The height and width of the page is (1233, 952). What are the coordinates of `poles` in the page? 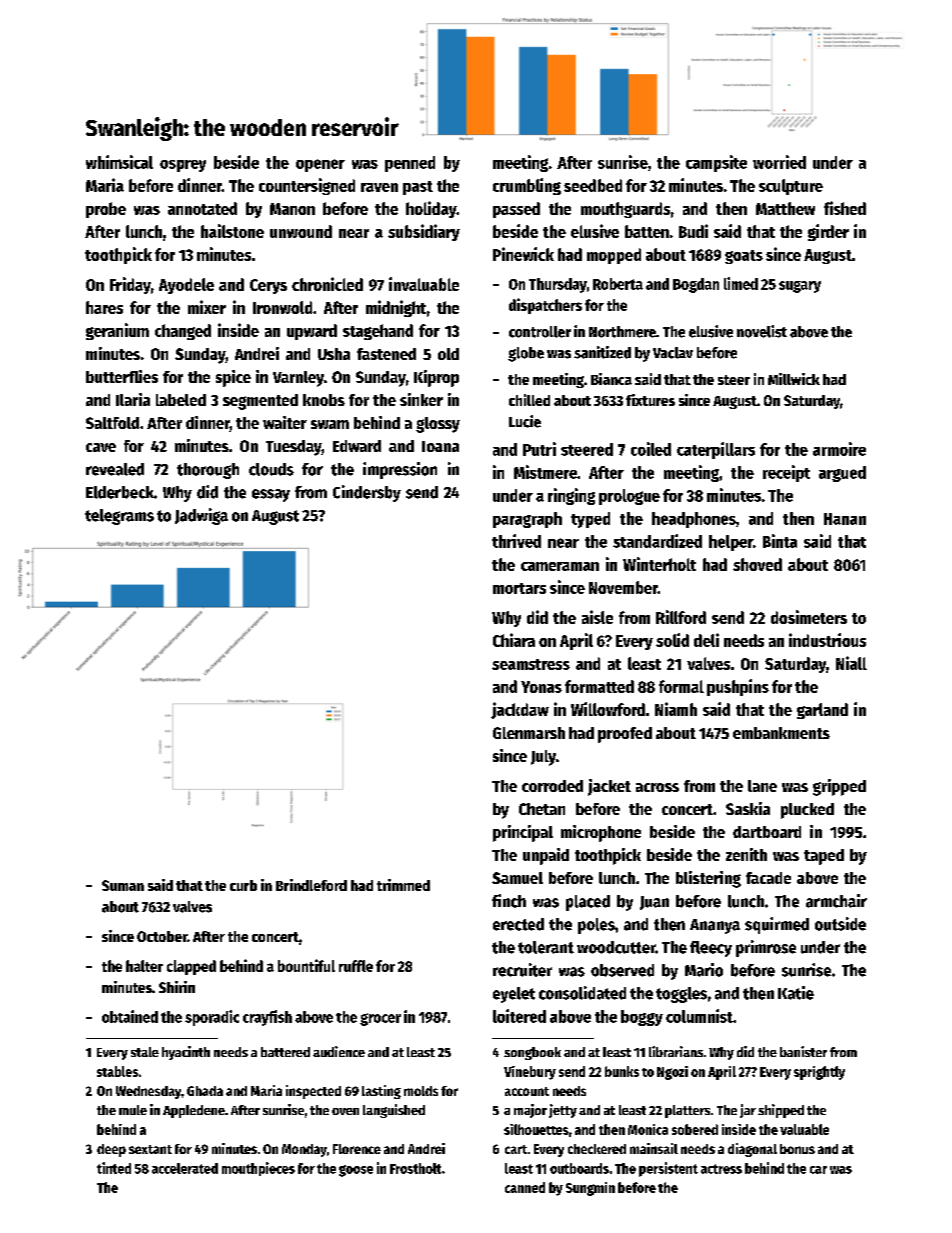 It's located at (596, 926).
